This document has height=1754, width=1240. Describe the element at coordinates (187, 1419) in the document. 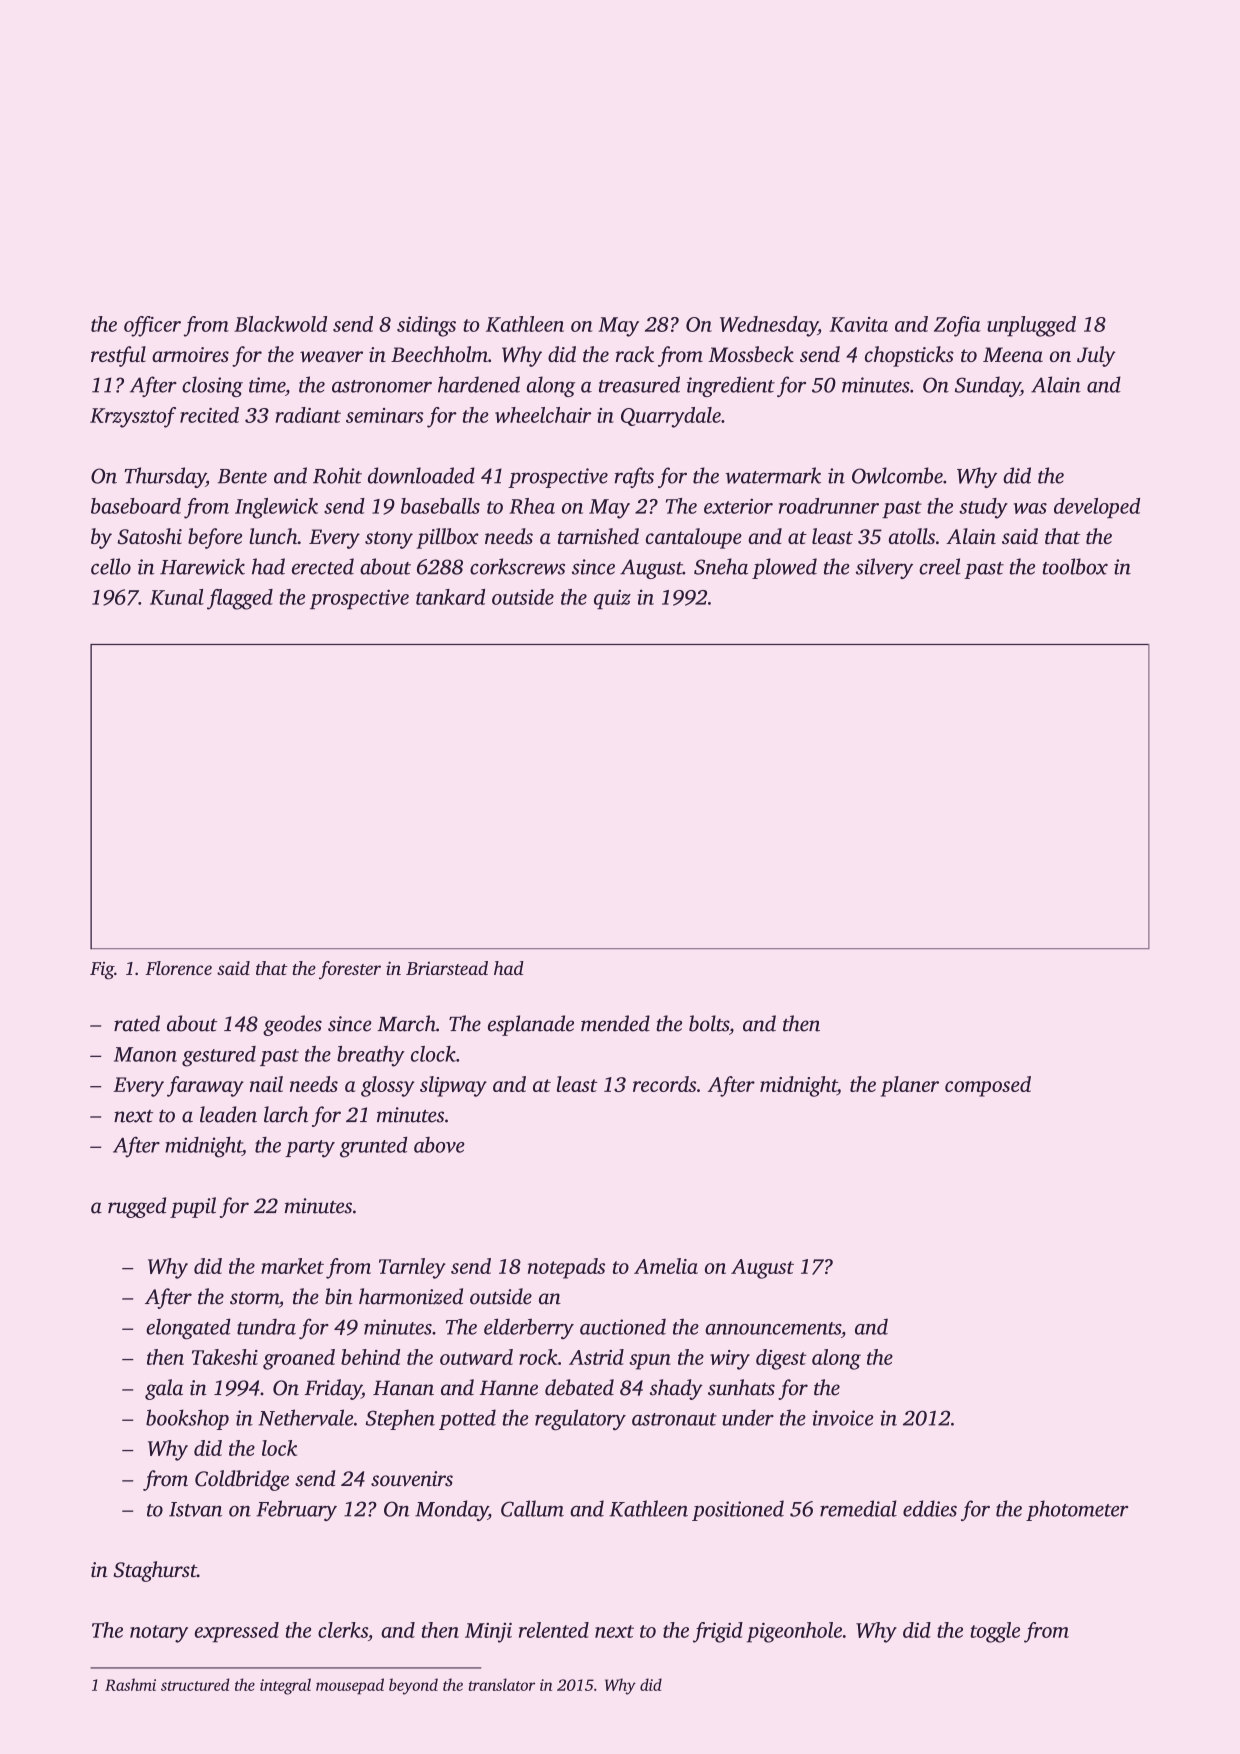

I see `bookshop` at that location.
